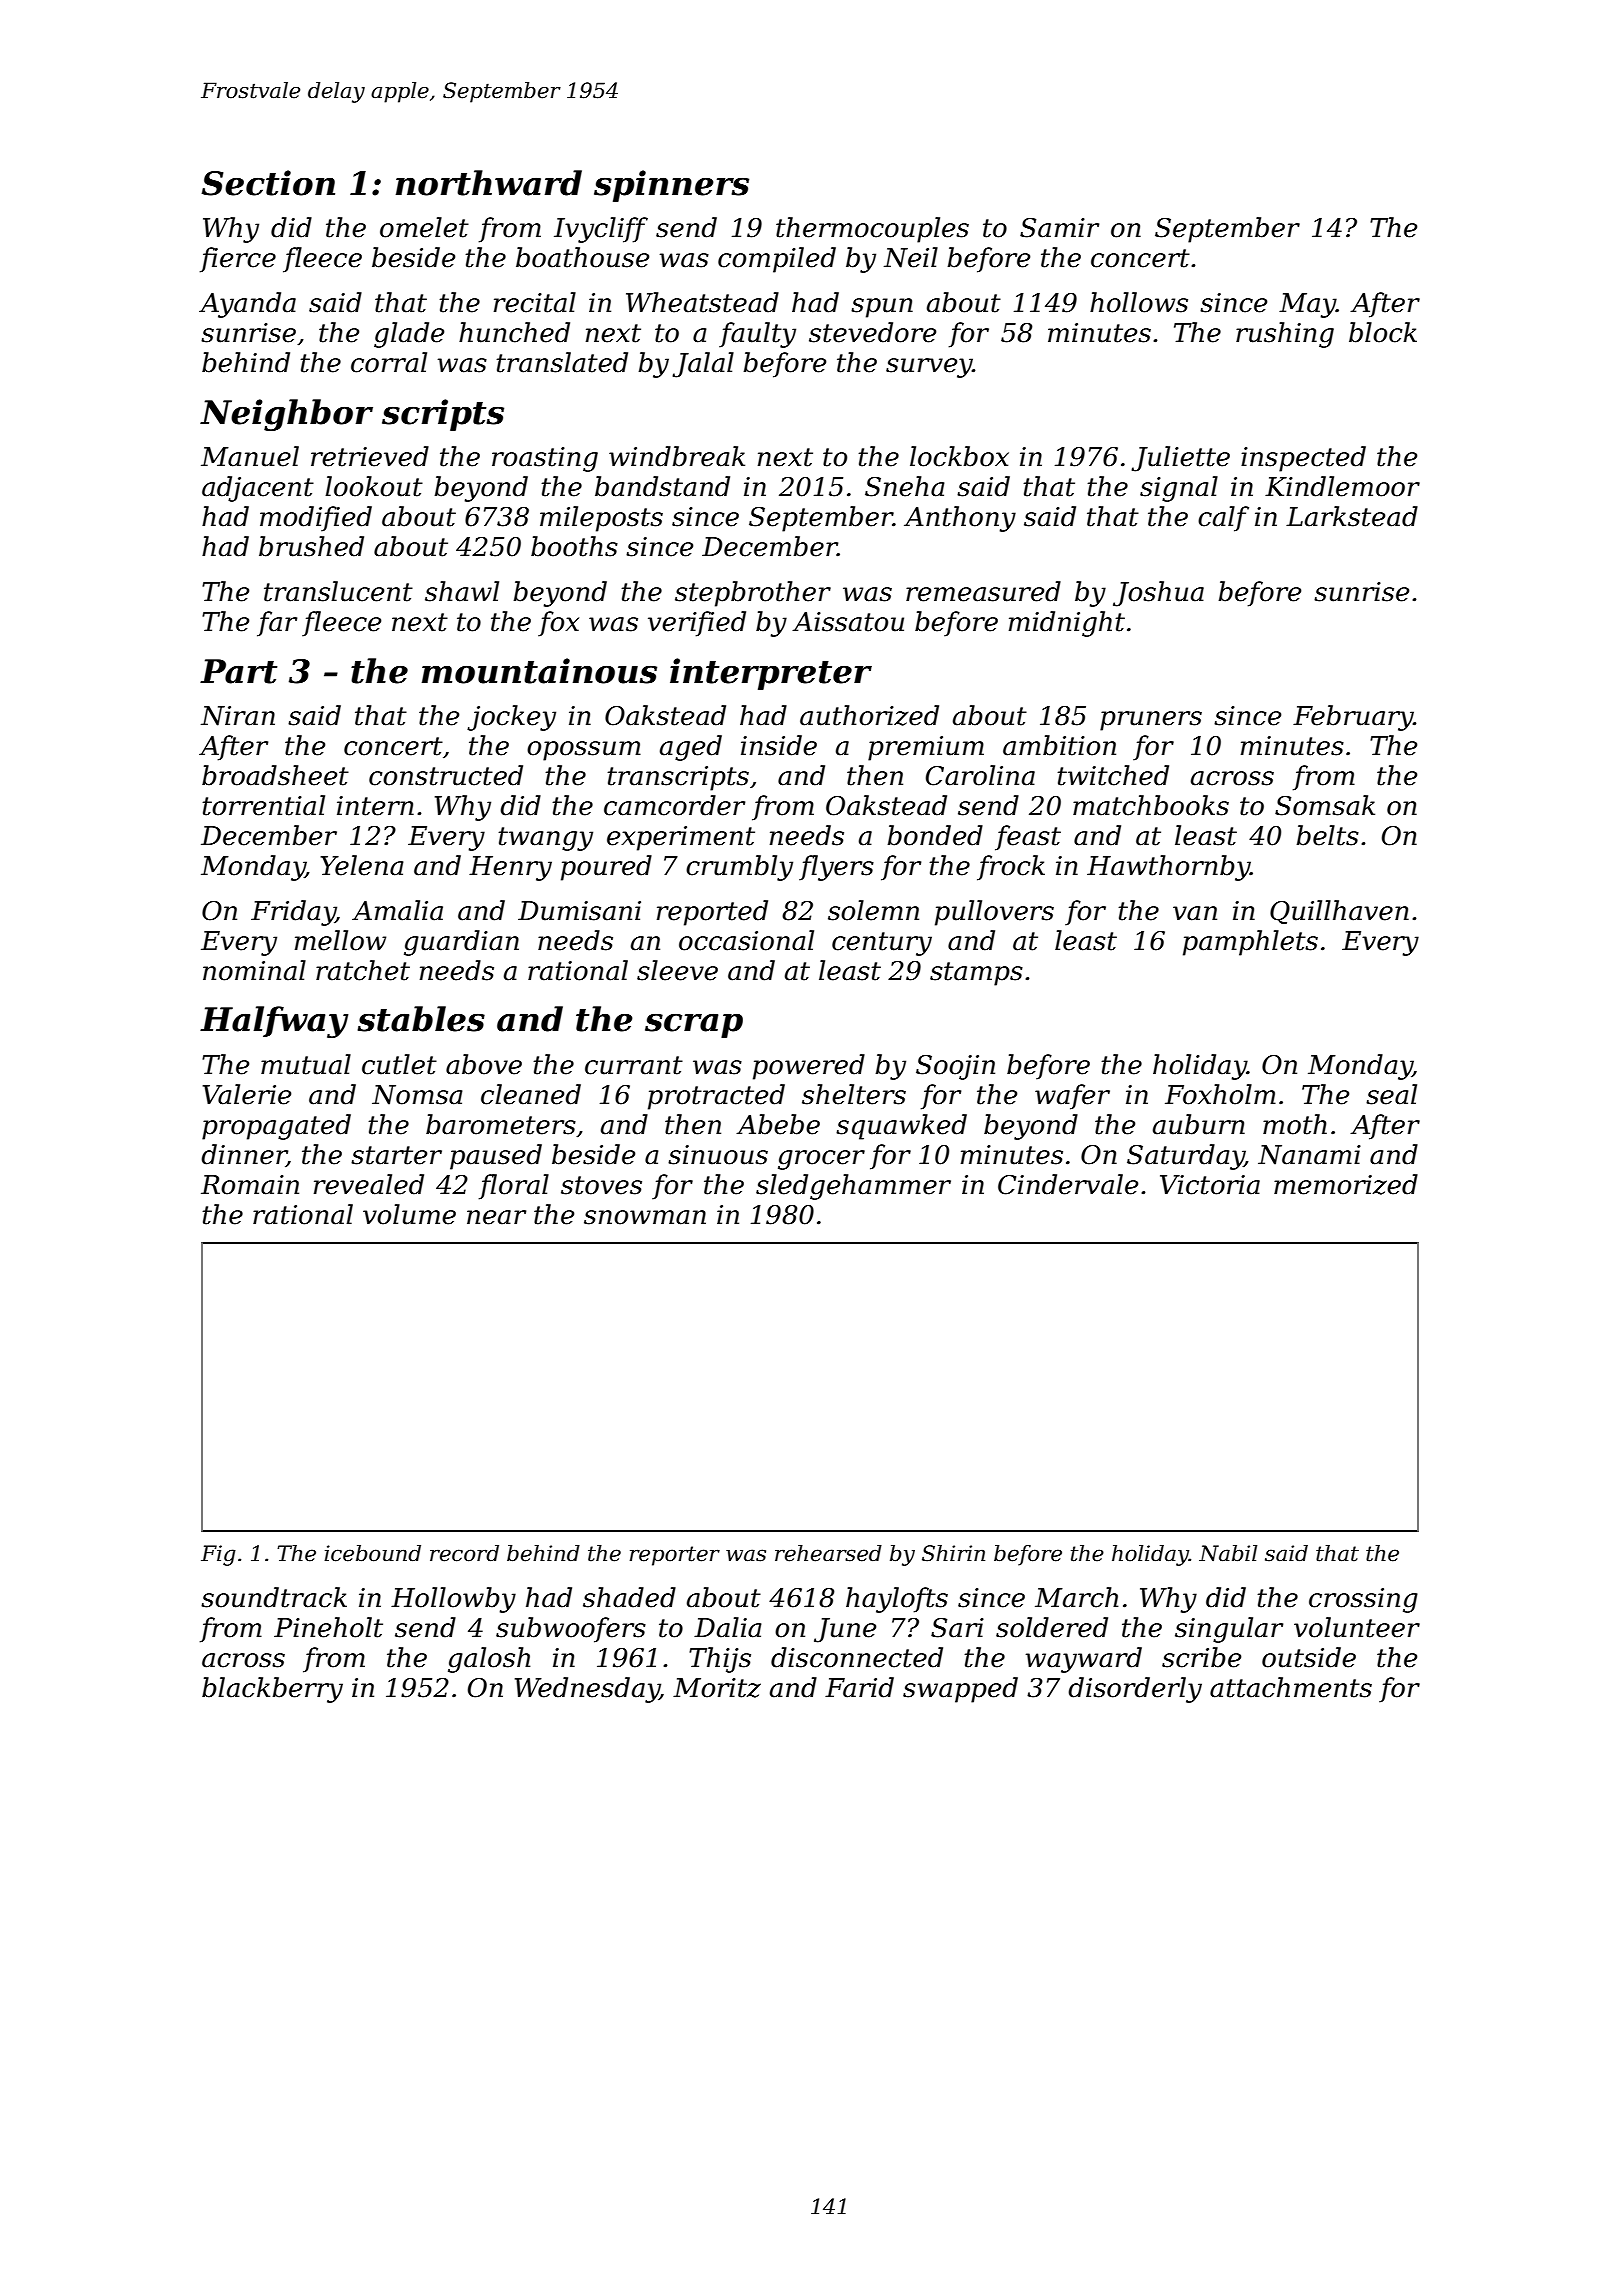 The width and height of the screenshot is (1620, 2292). I want to click on Samir, so click(1059, 228).
